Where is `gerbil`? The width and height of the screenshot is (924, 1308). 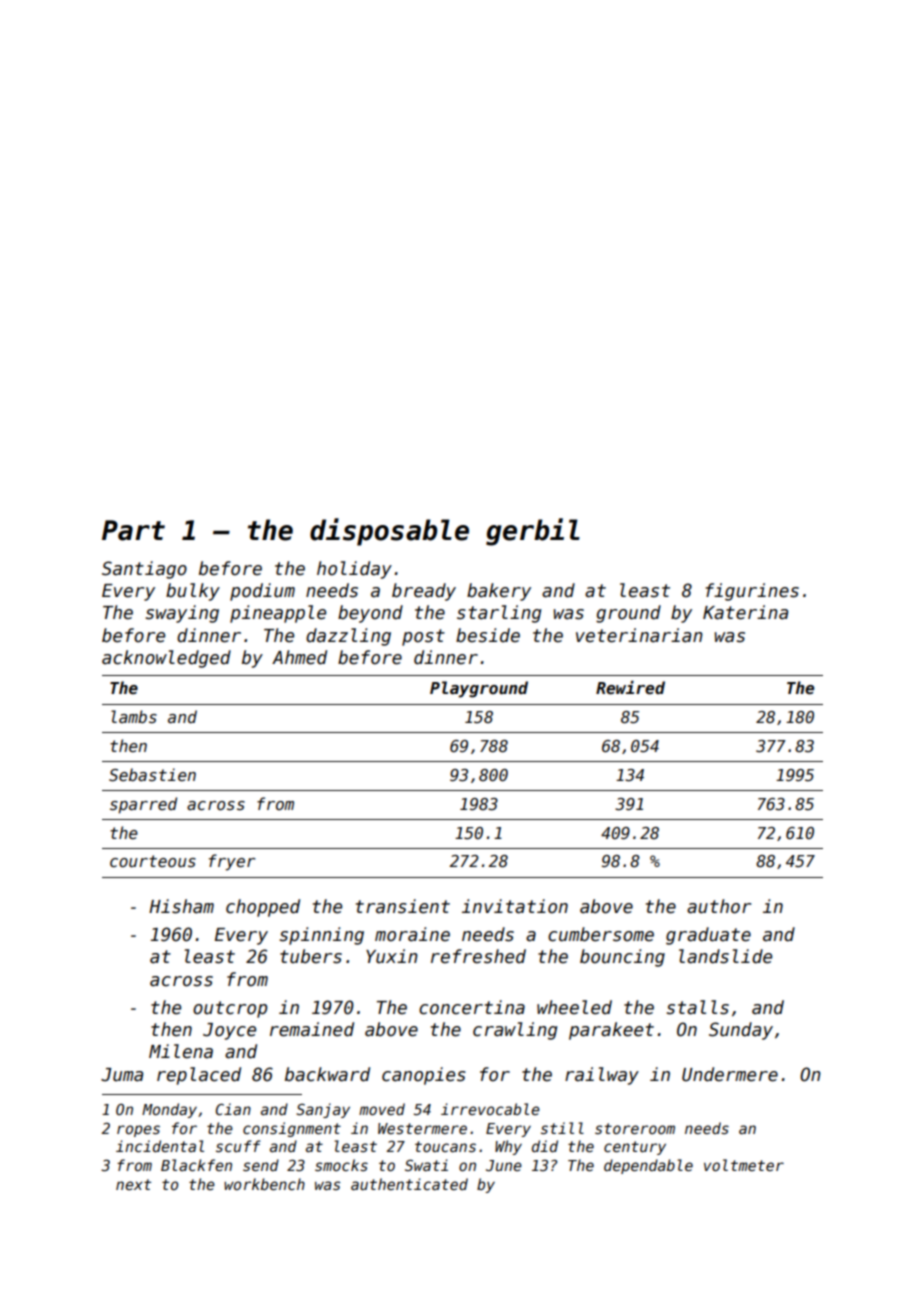 gerbil is located at coordinates (533, 532).
